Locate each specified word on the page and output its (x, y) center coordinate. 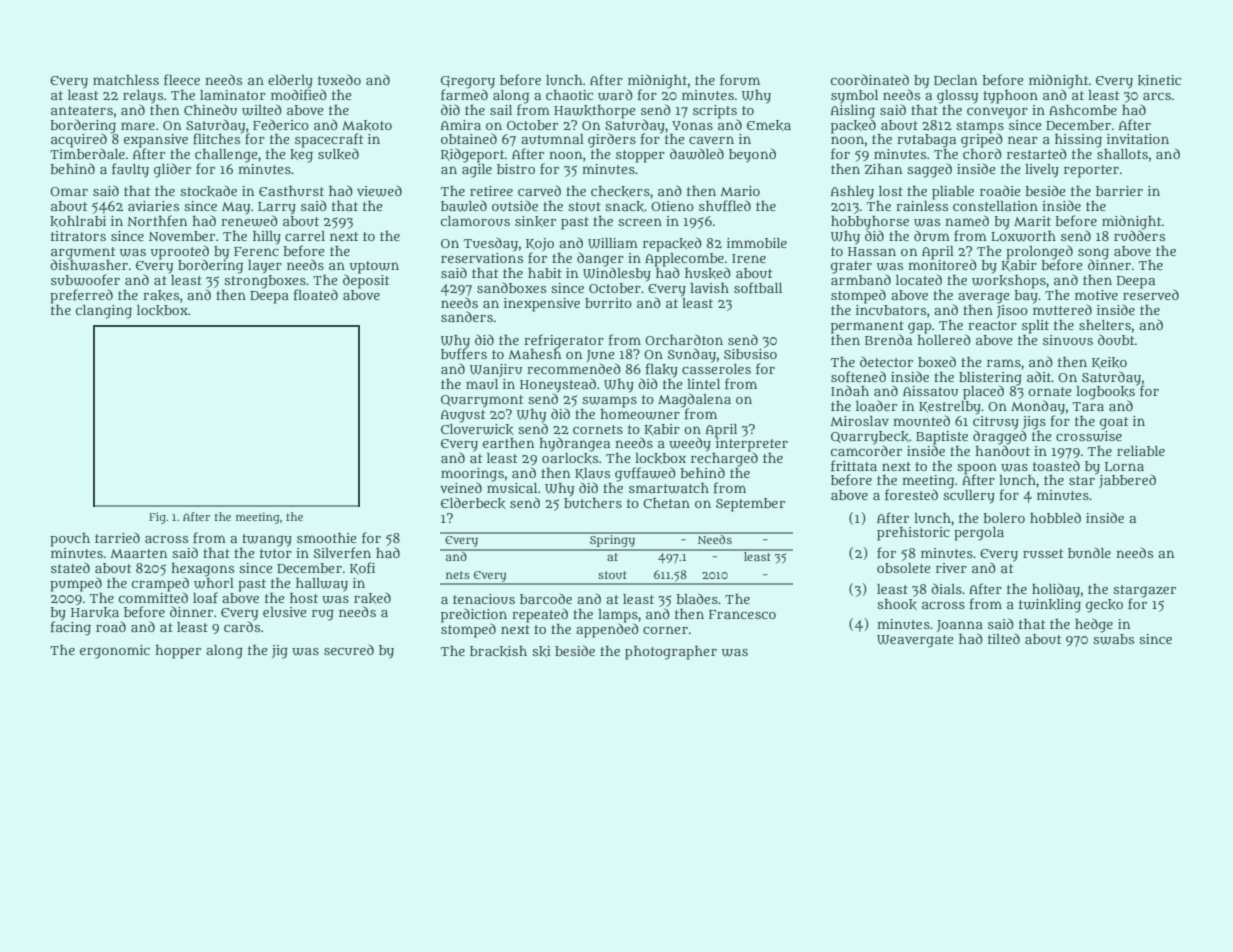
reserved (1151, 294)
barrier (1119, 191)
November (182, 236)
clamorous (475, 221)
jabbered (1127, 481)
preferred (81, 296)
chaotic (569, 95)
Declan (955, 80)
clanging (104, 312)
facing (71, 628)
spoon (977, 468)
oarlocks (570, 458)
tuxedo (339, 79)
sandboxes (511, 287)
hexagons (202, 570)
